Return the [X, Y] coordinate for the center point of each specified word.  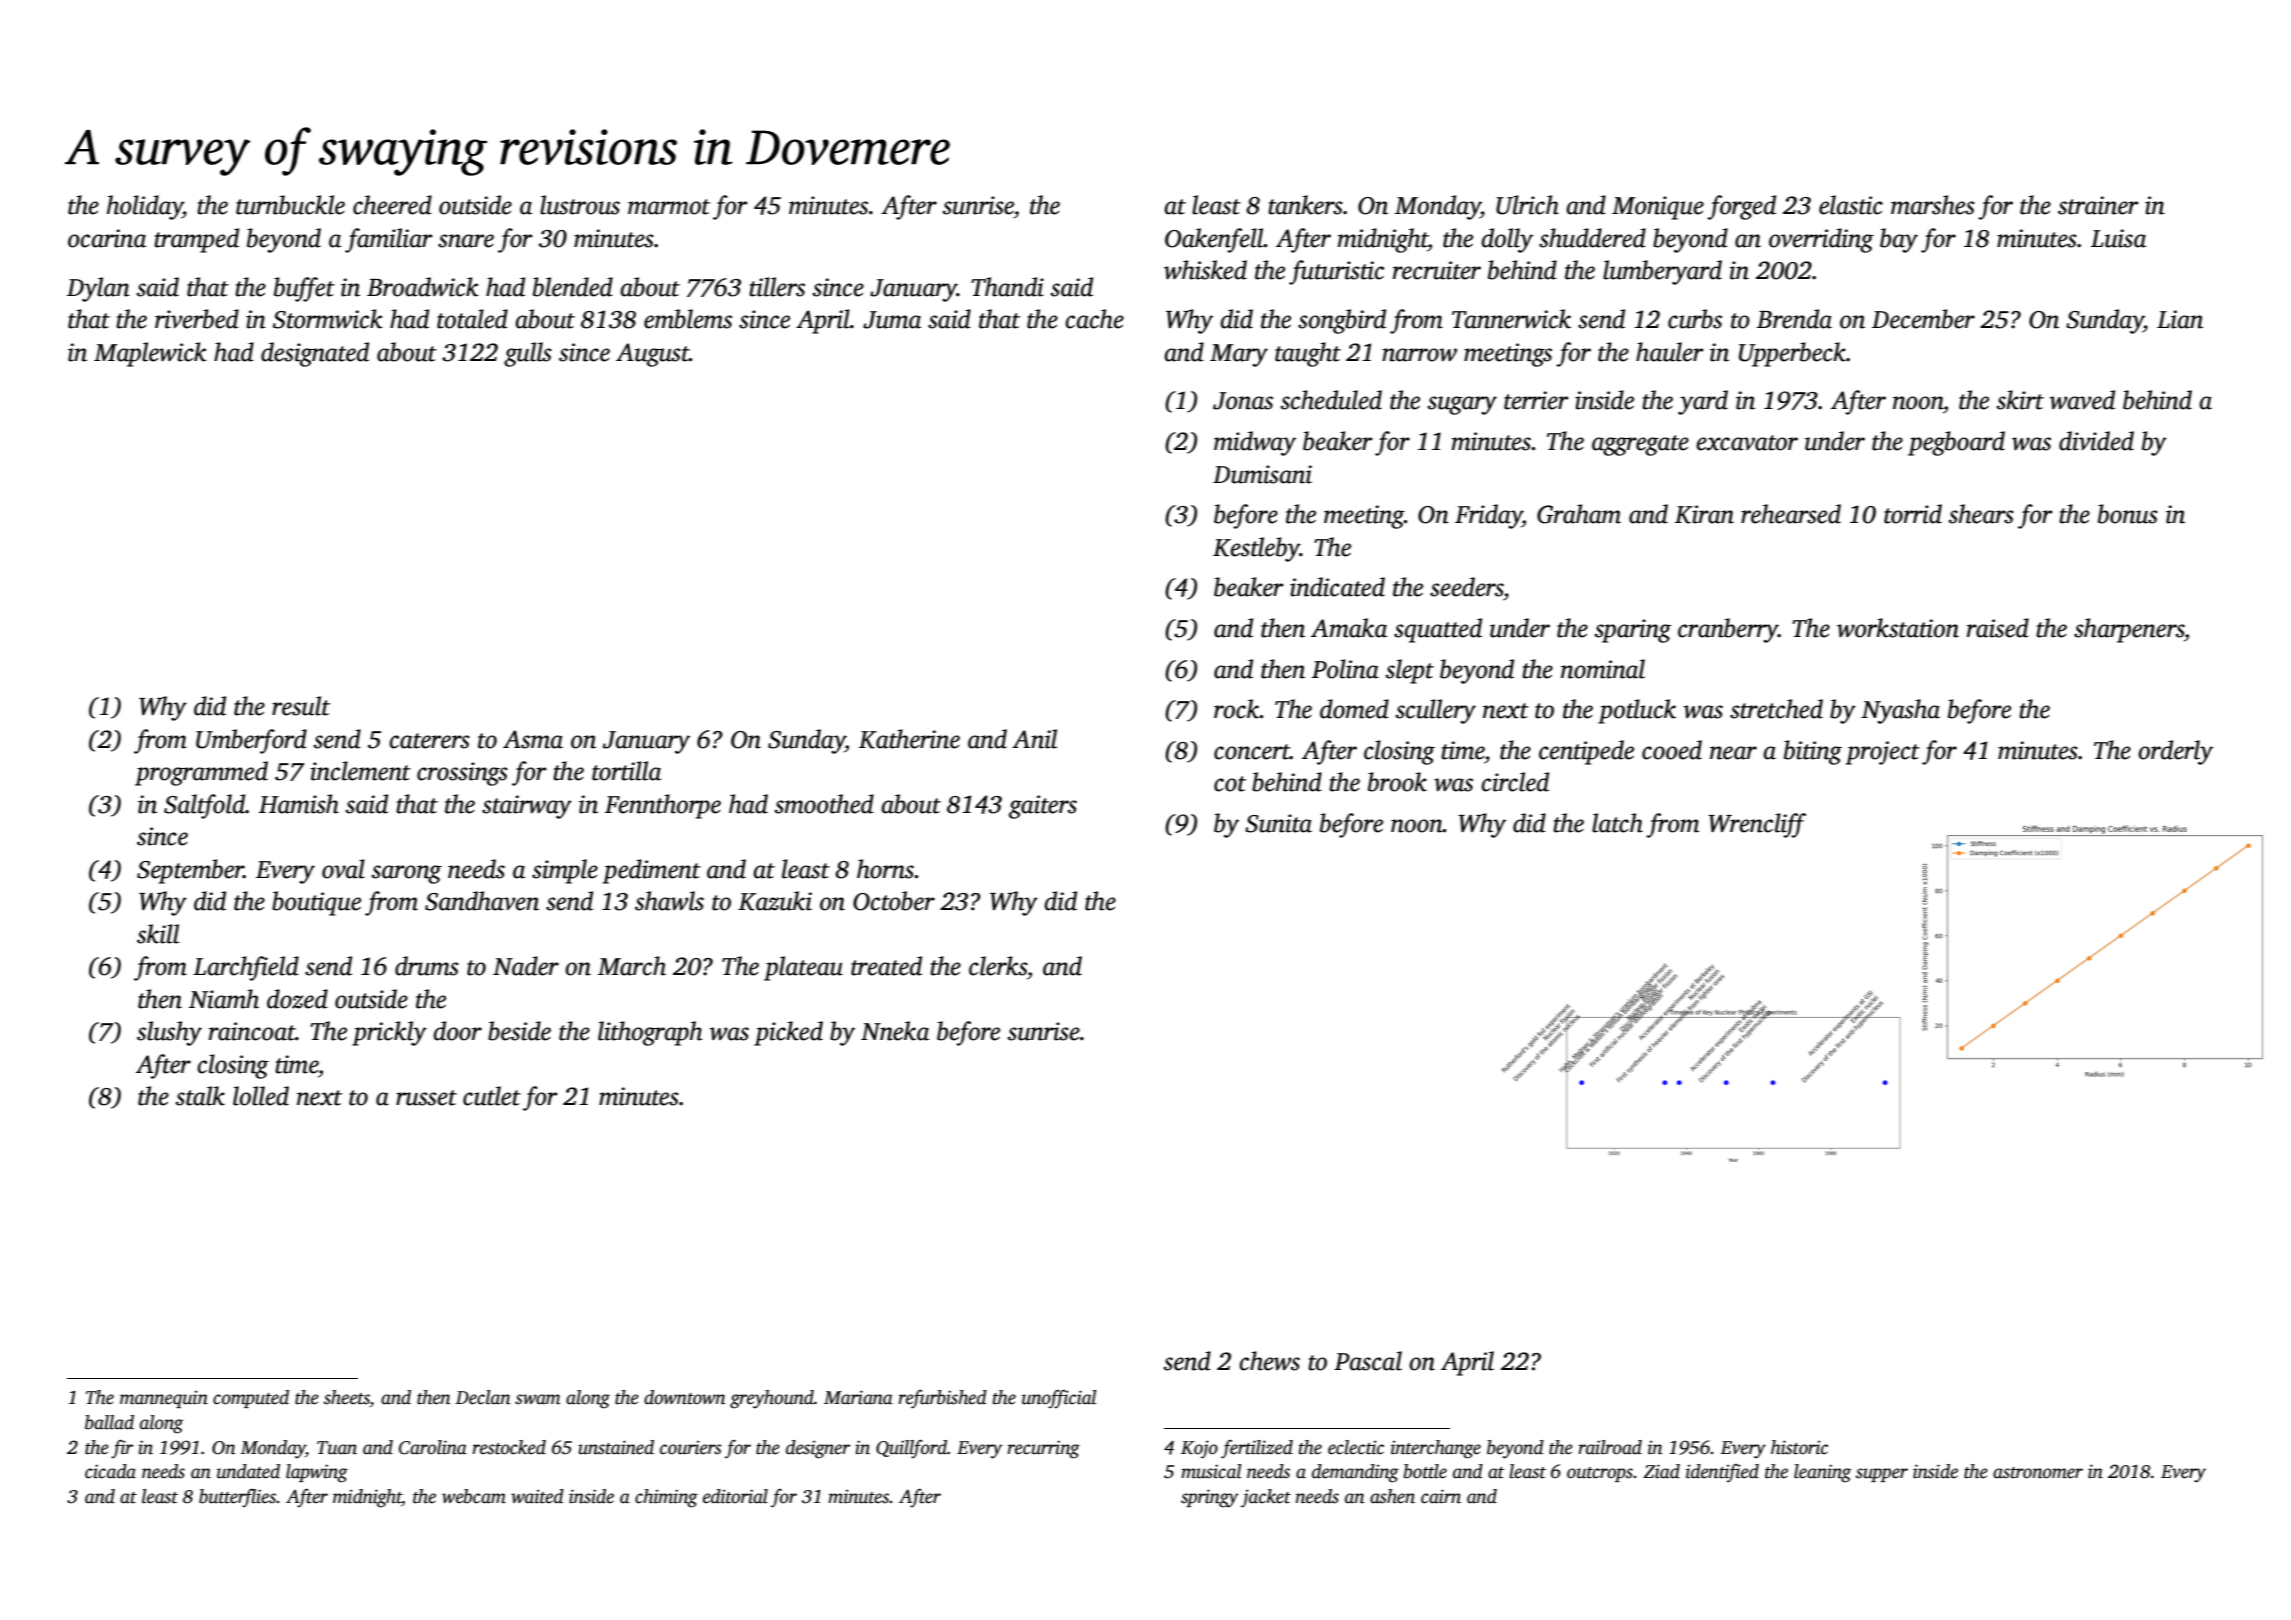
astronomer [2038, 1473]
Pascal [1368, 1361]
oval [343, 869]
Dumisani [1262, 474]
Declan [483, 1397]
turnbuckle [290, 205]
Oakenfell [1214, 240]
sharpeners [2129, 630]
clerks [998, 966]
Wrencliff [1757, 825]
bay [1899, 240]
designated [315, 354]
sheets [347, 1398]
